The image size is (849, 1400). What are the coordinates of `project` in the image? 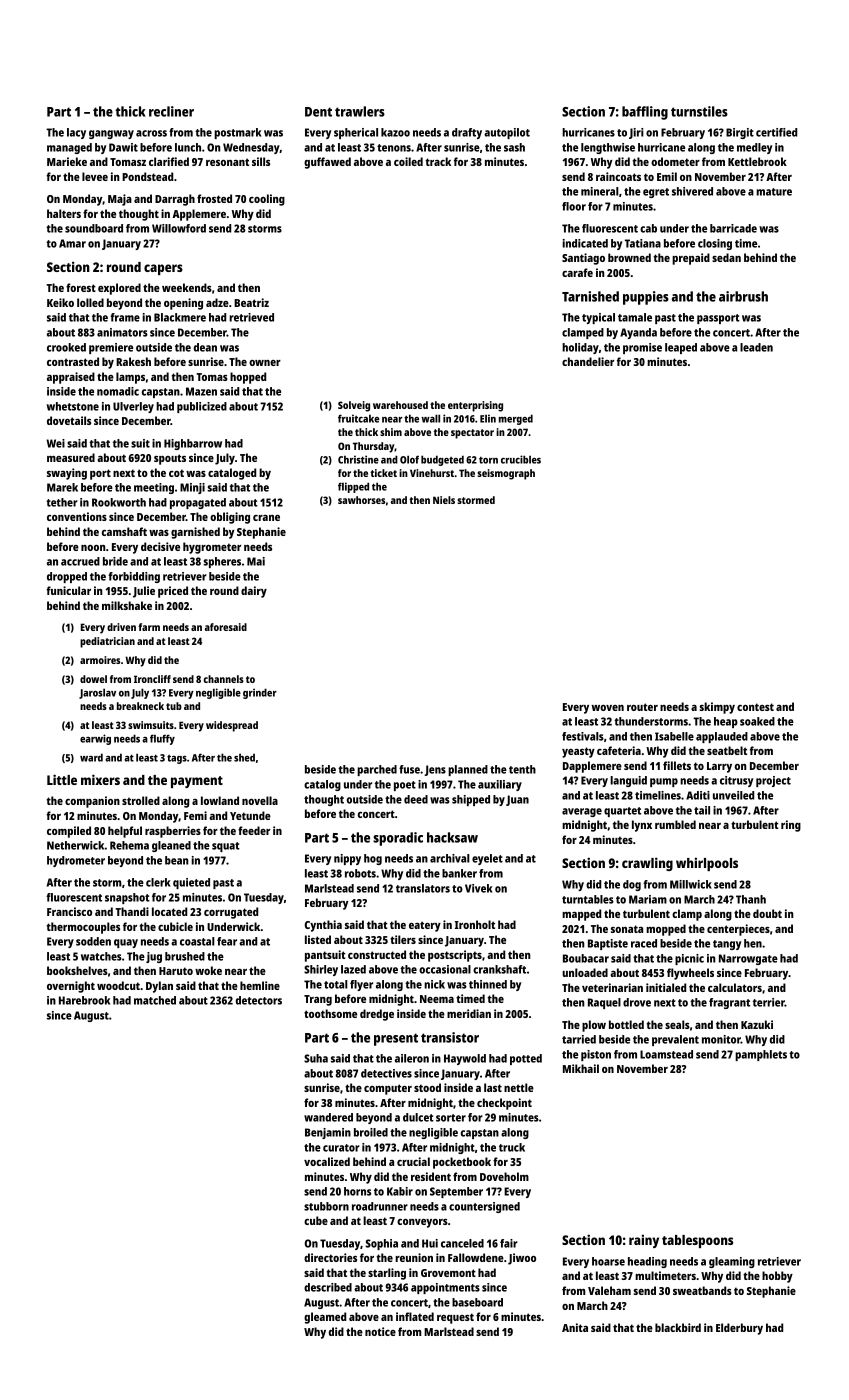 It's located at (773, 781).
